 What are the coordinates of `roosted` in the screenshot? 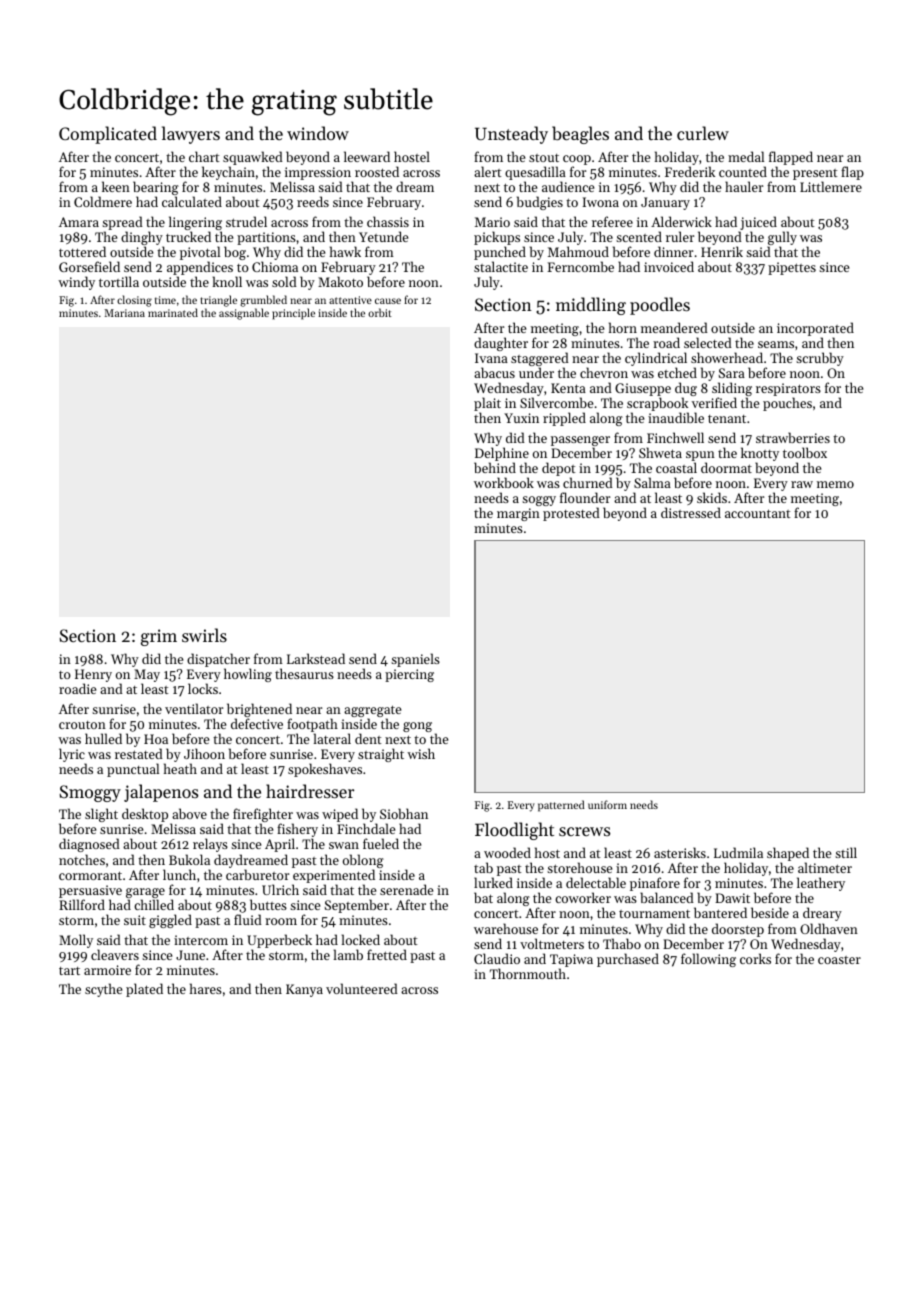 It's located at (377, 171).
